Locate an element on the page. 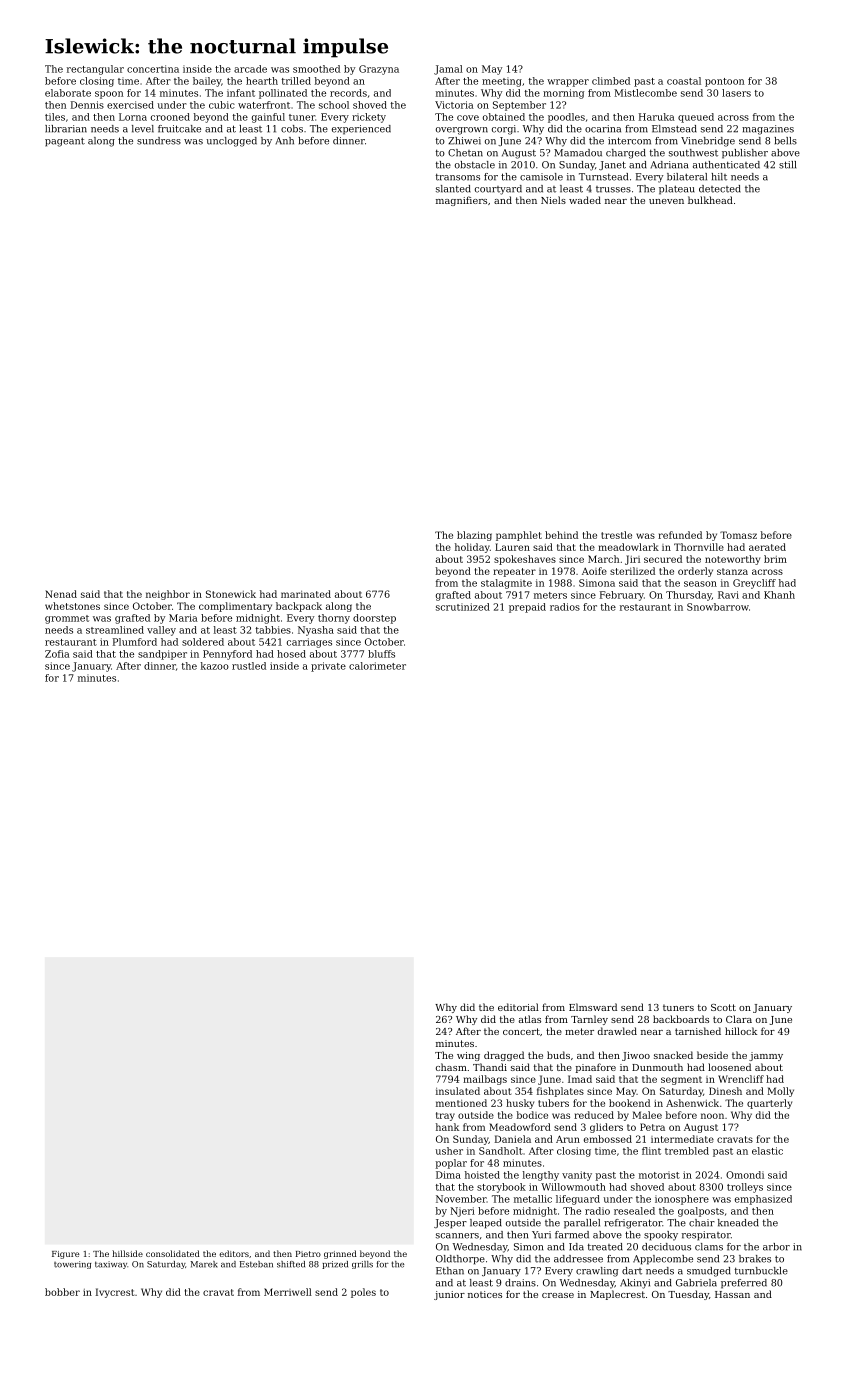  sterilized is located at coordinates (632, 571).
